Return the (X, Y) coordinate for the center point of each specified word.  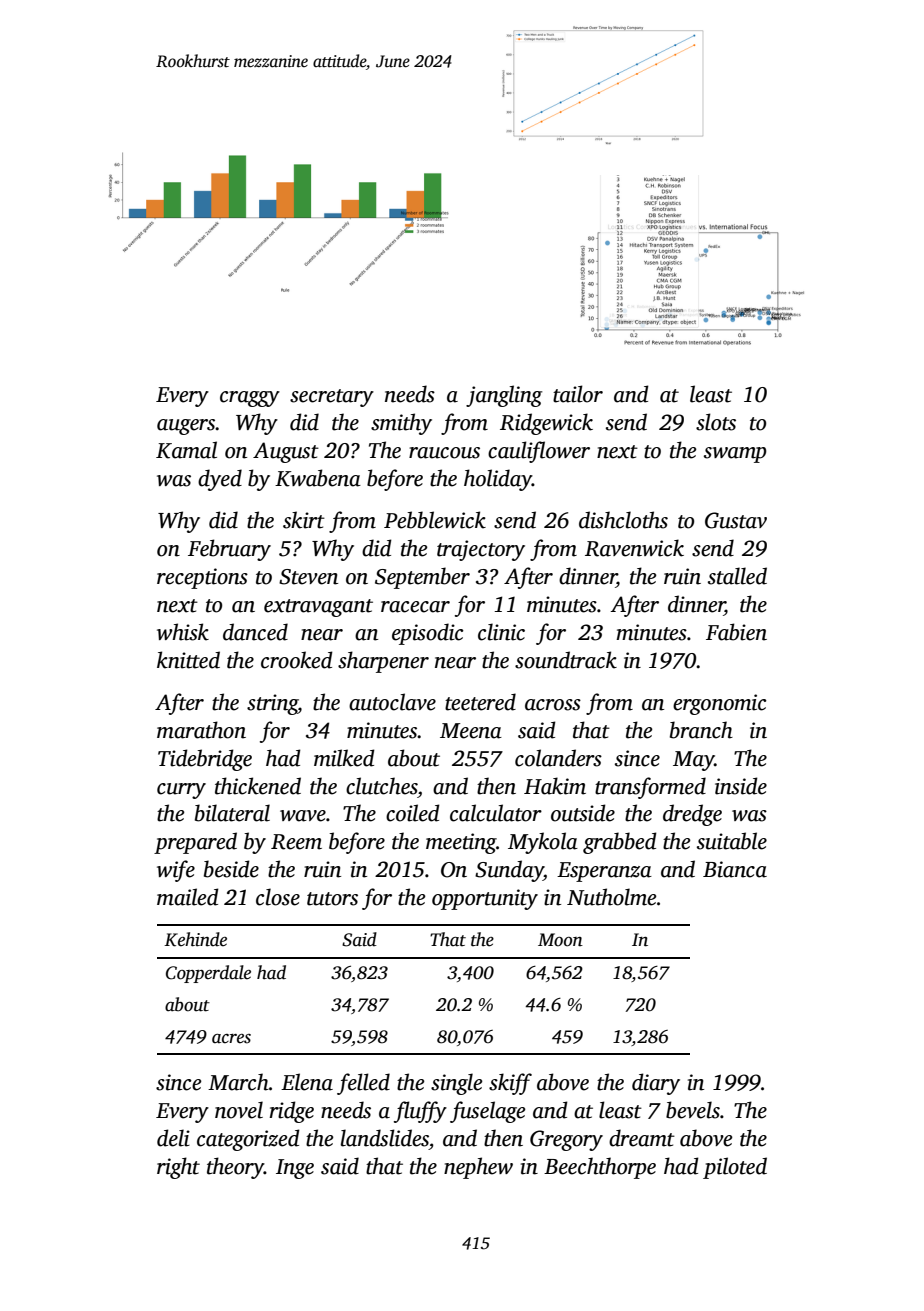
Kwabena (318, 478)
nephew (478, 1168)
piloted (735, 1168)
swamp (735, 455)
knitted (188, 660)
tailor (578, 394)
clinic (501, 632)
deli (173, 1138)
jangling (504, 396)
